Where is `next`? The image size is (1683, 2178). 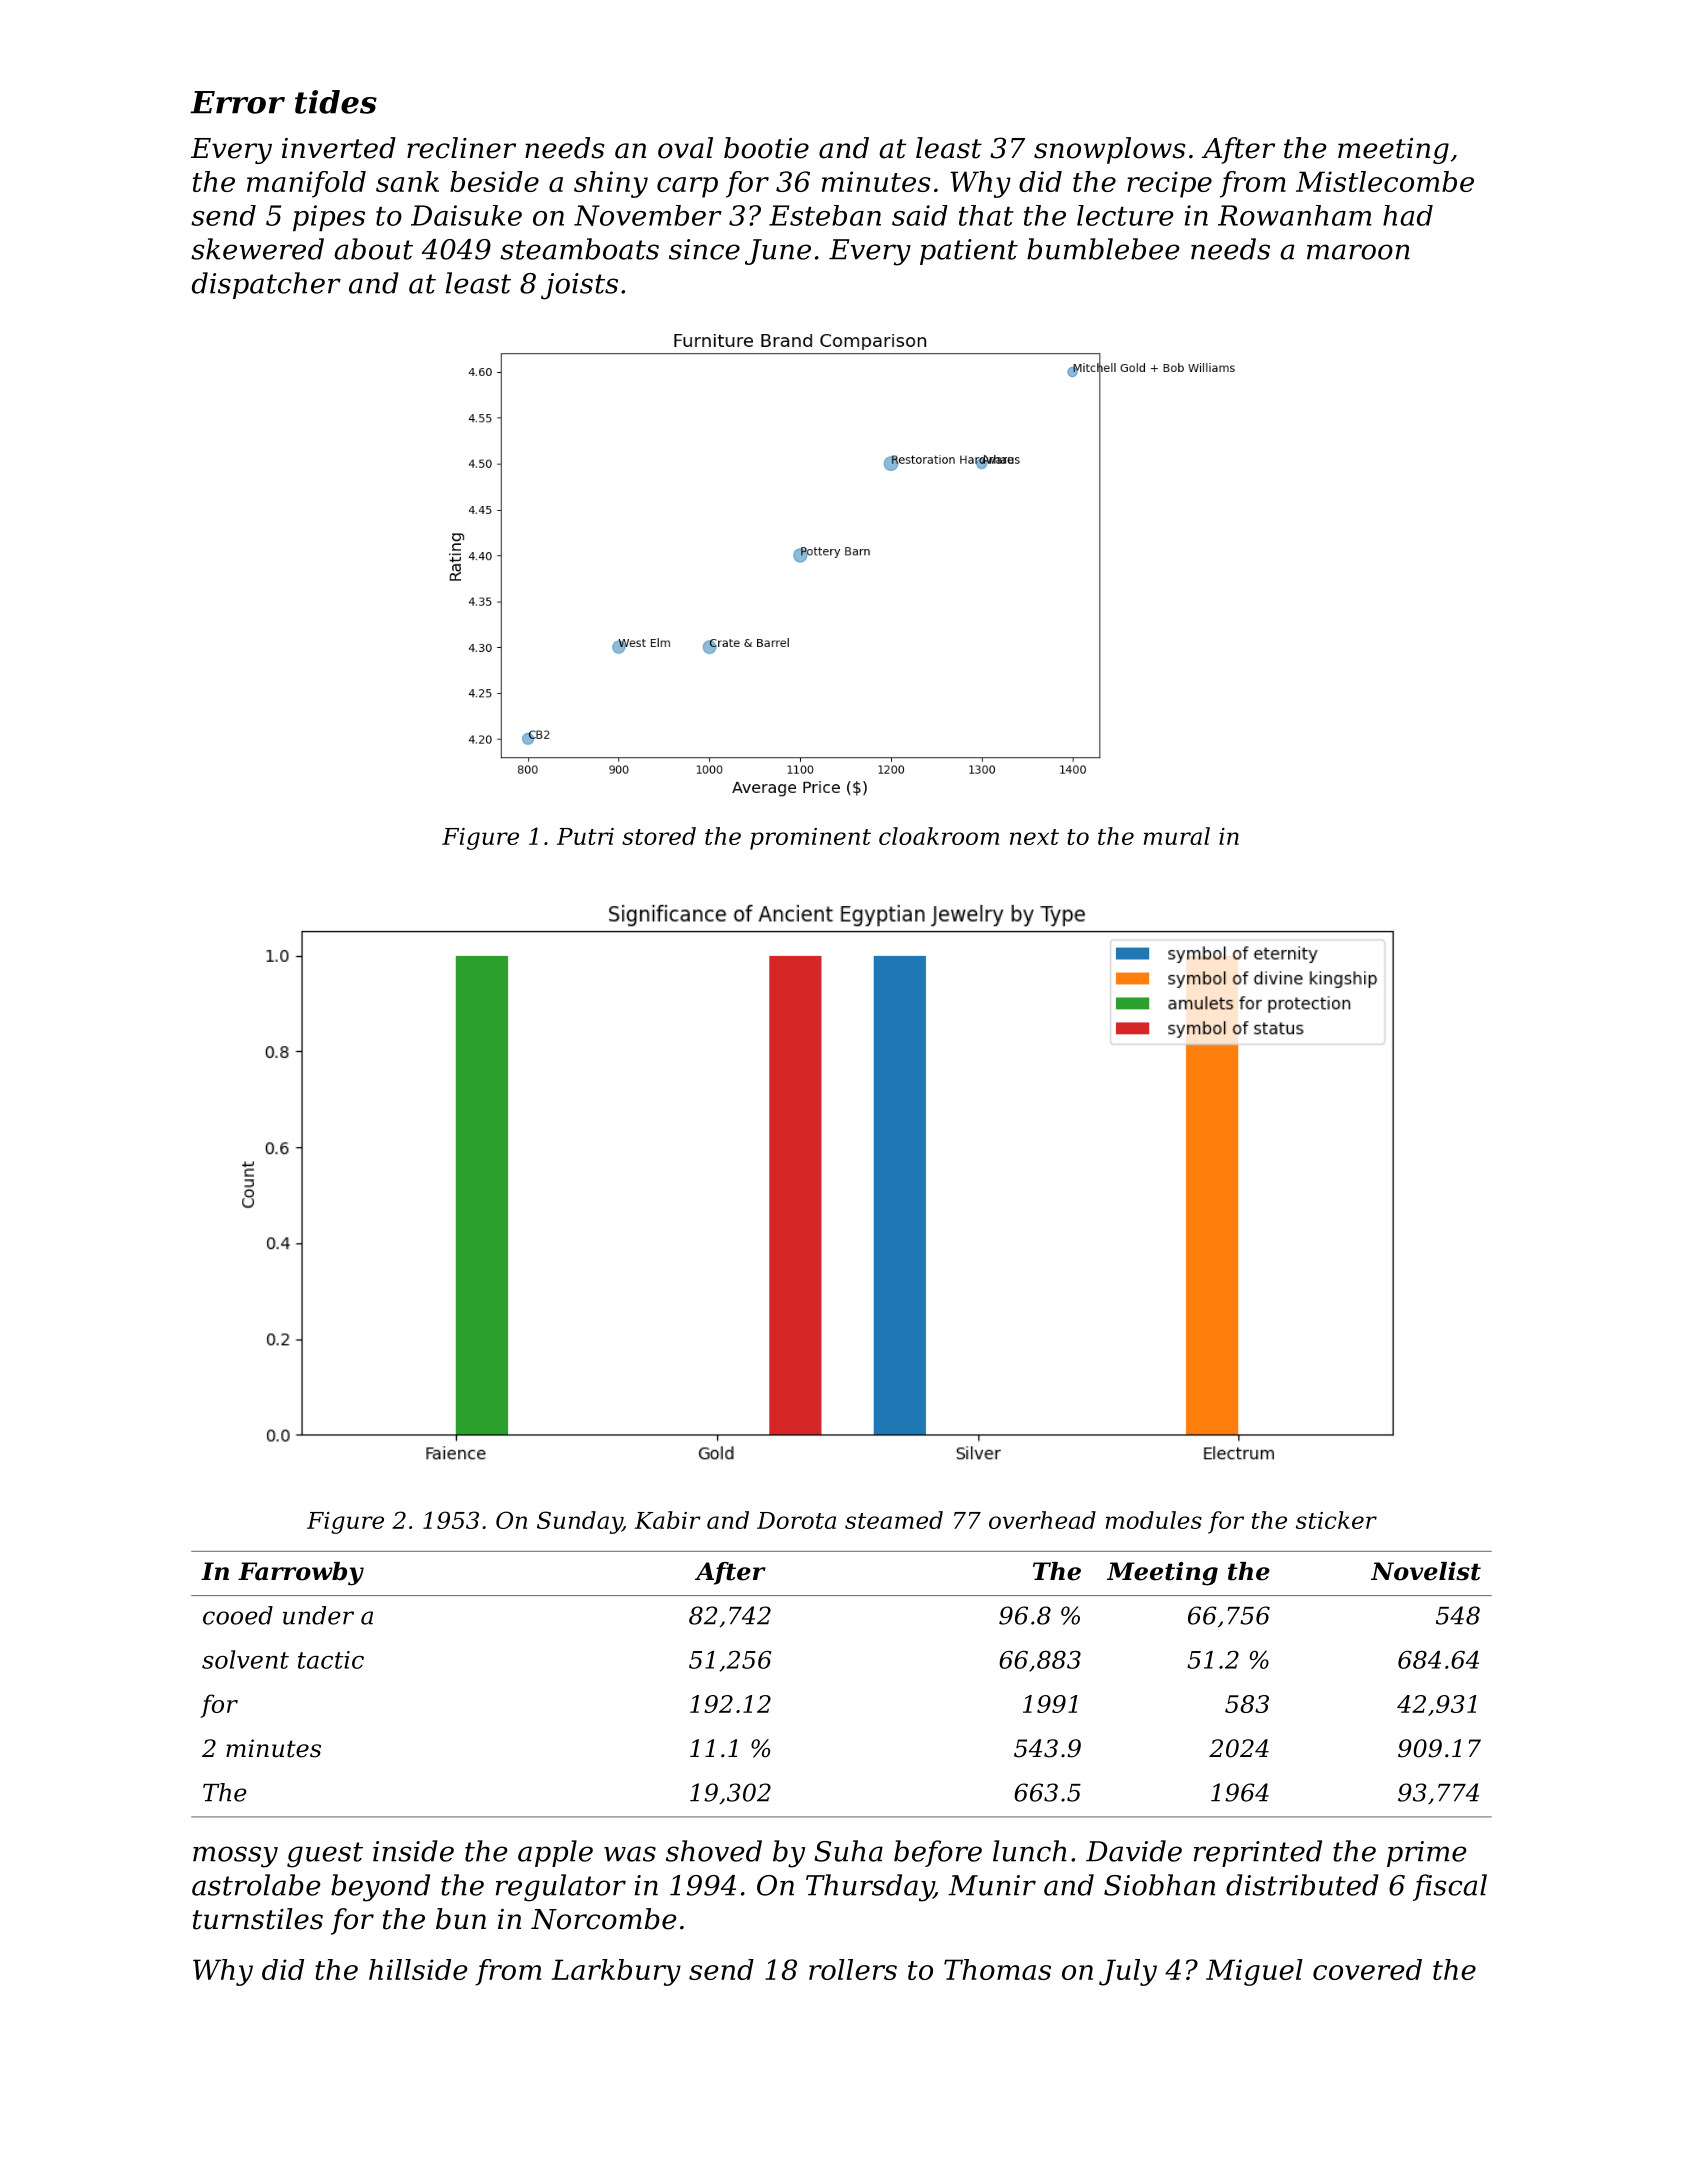 next is located at coordinates (1034, 837).
